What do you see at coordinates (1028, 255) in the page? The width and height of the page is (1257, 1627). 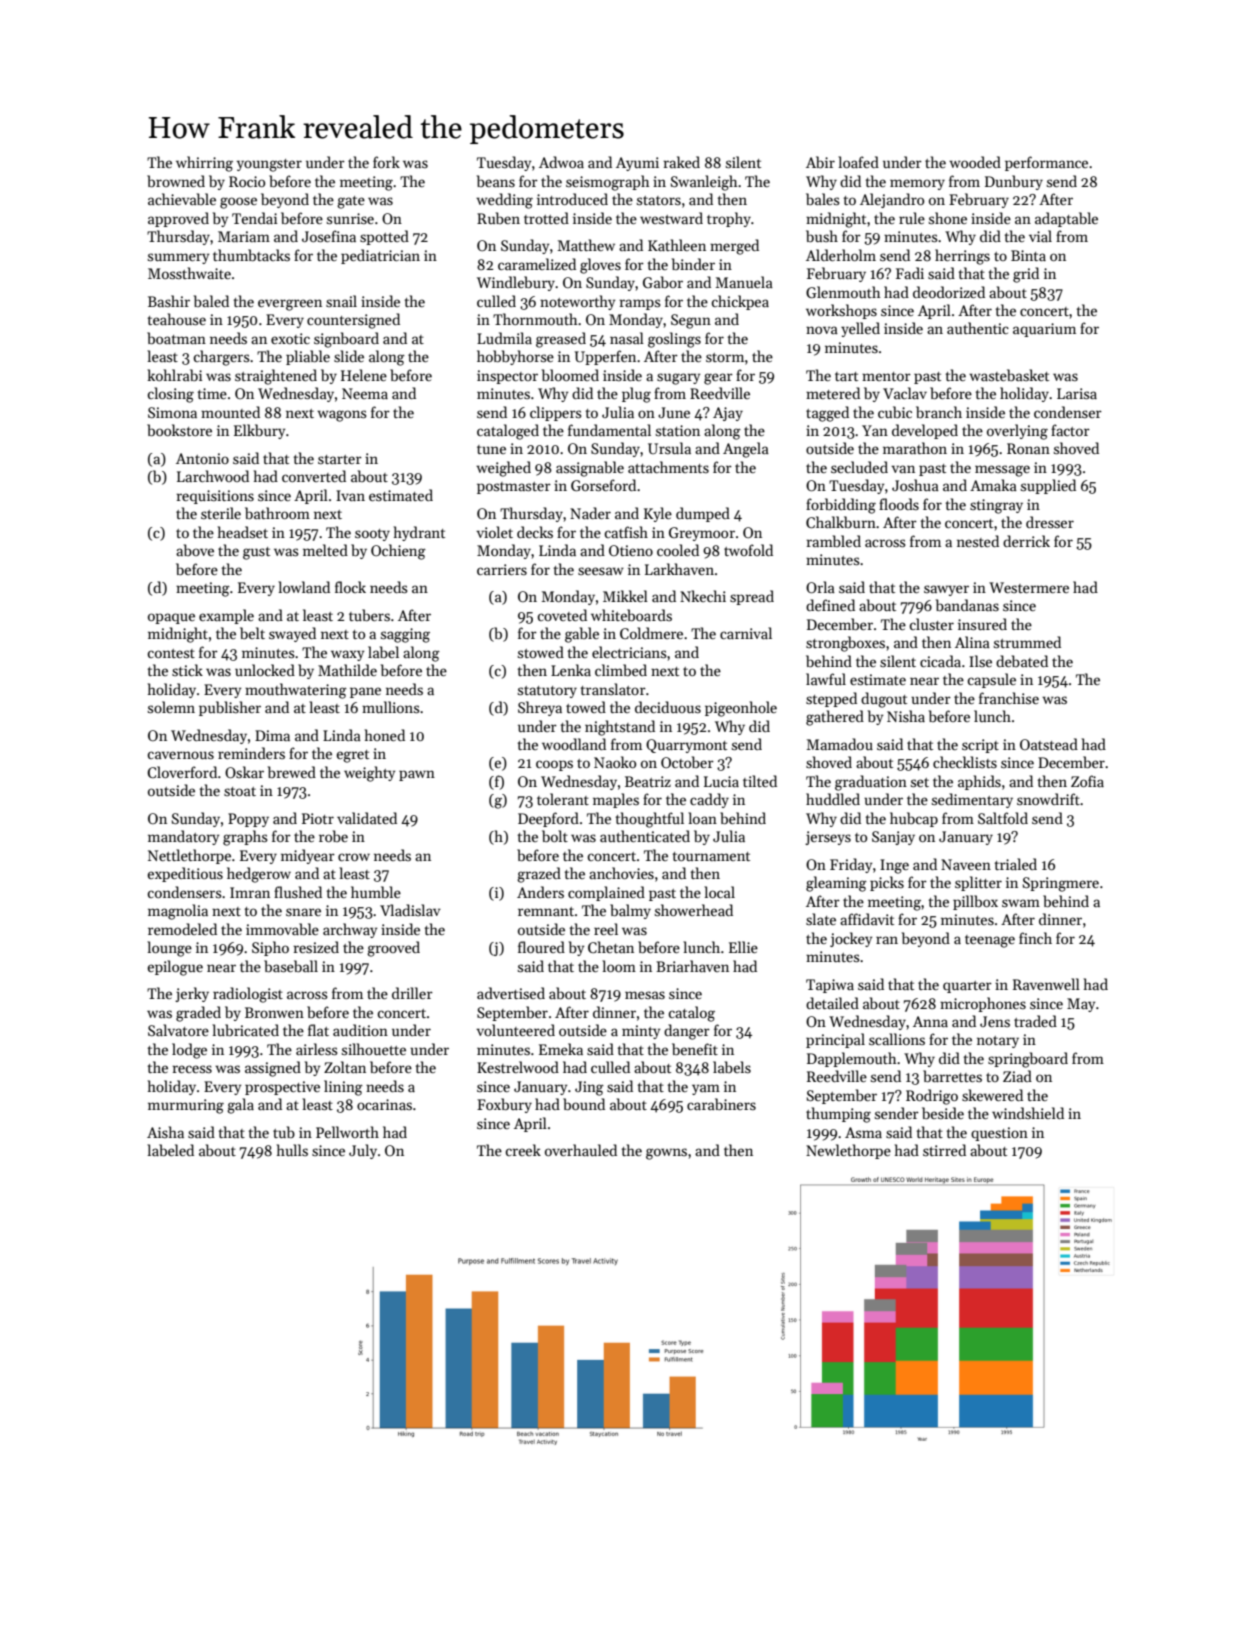 I see `Binta` at bounding box center [1028, 255].
